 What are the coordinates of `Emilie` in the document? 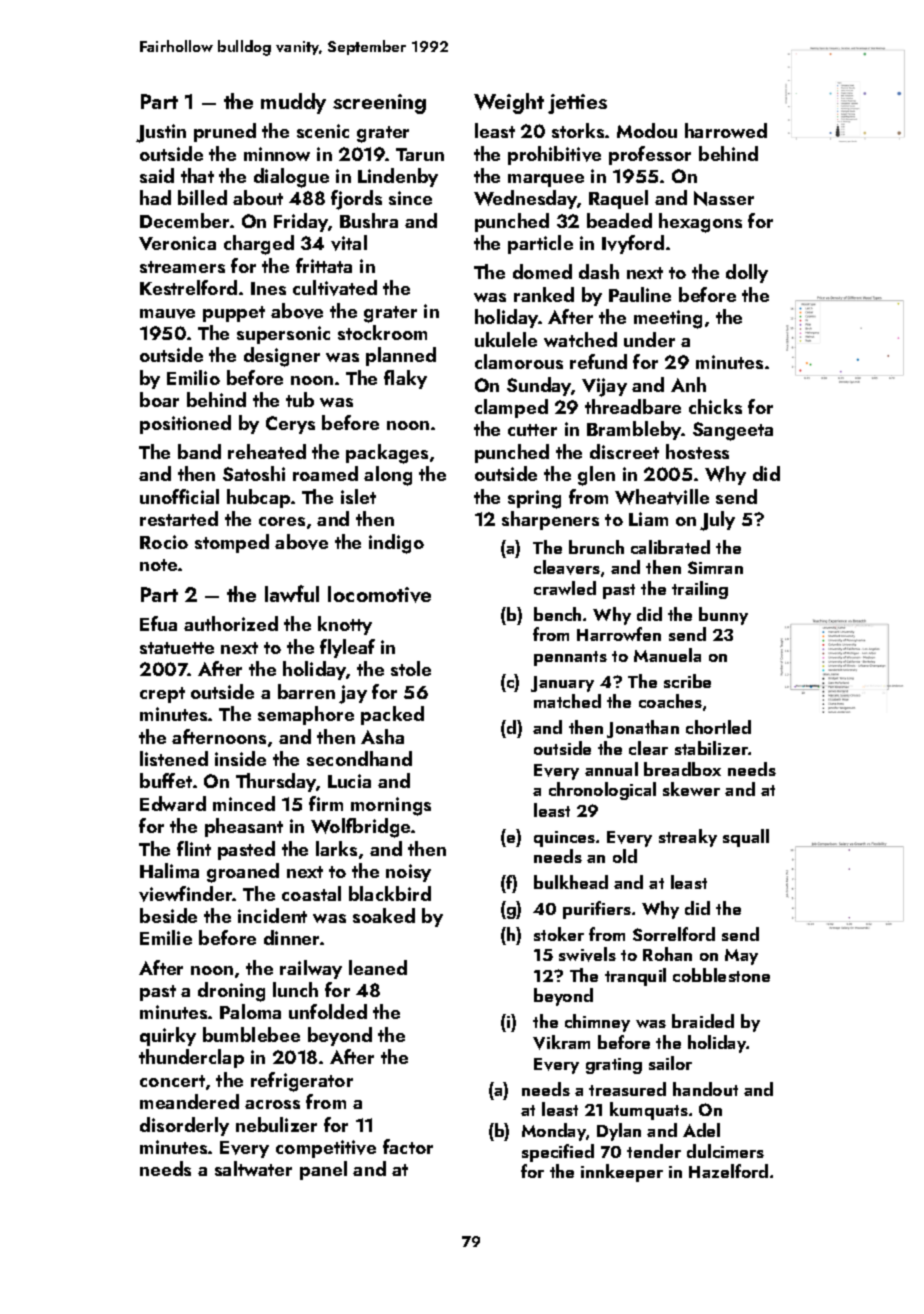 It's located at (166, 937).
